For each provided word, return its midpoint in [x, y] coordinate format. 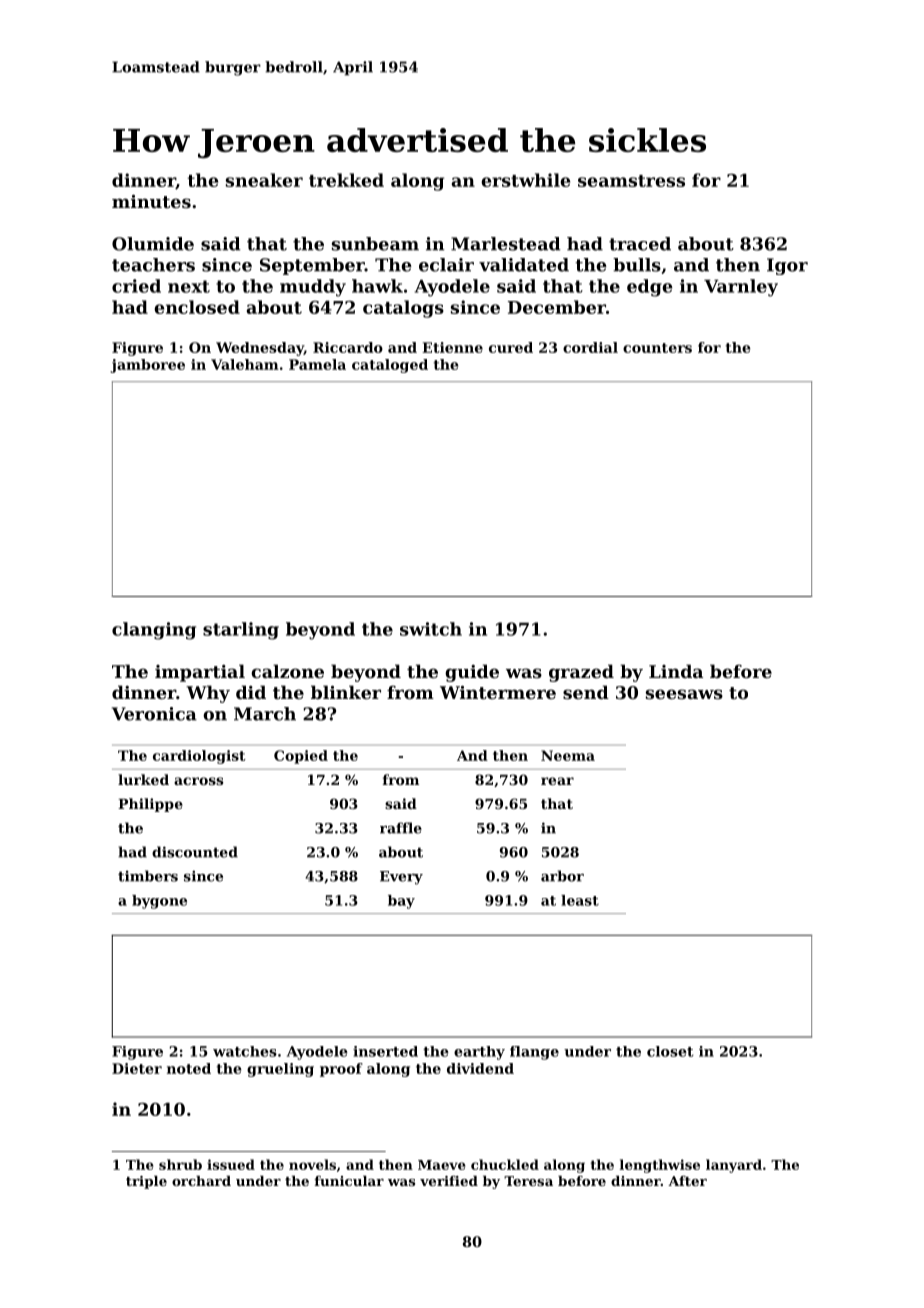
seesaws [684, 694]
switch [431, 629]
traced [640, 244]
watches [245, 1051]
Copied [301, 757]
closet [670, 1051]
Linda [676, 671]
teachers [153, 265]
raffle [401, 828]
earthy [479, 1053]
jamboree [147, 366]
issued [231, 1164]
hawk [377, 286]
